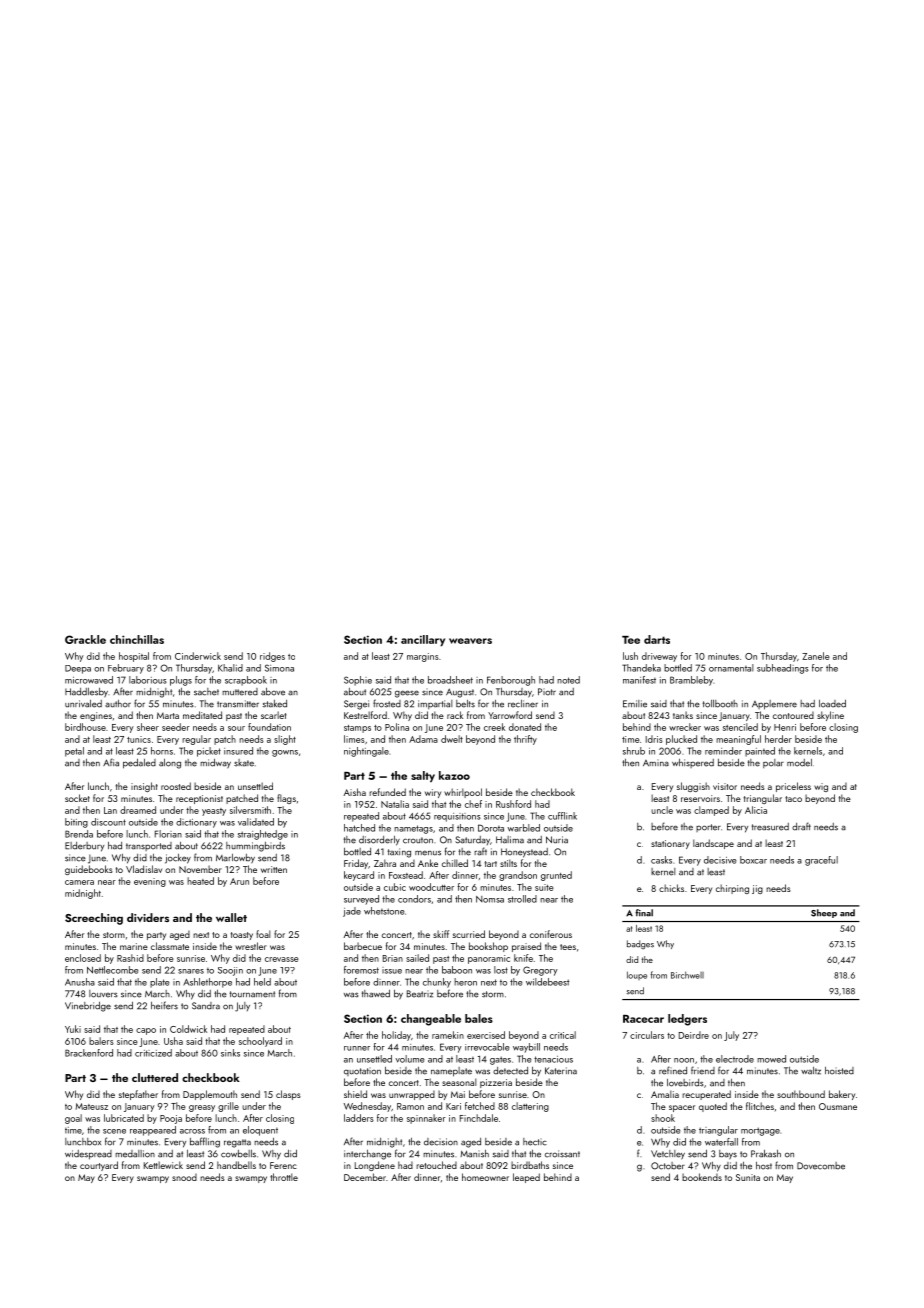 The height and width of the document is (1308, 924). Describe the element at coordinates (88, 1007) in the document. I see `Vinebridge` at that location.
